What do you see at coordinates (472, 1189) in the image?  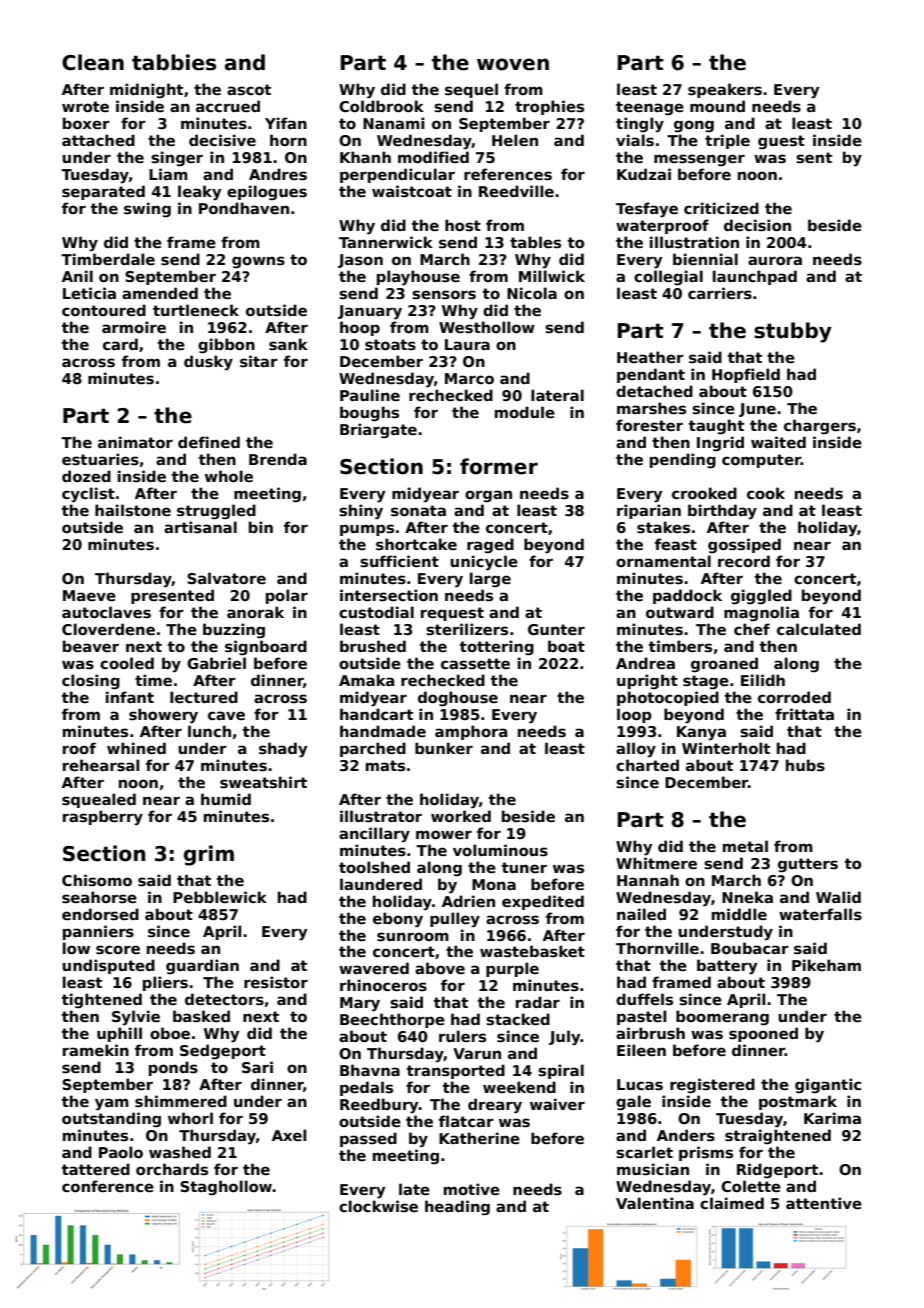 I see `motive` at bounding box center [472, 1189].
